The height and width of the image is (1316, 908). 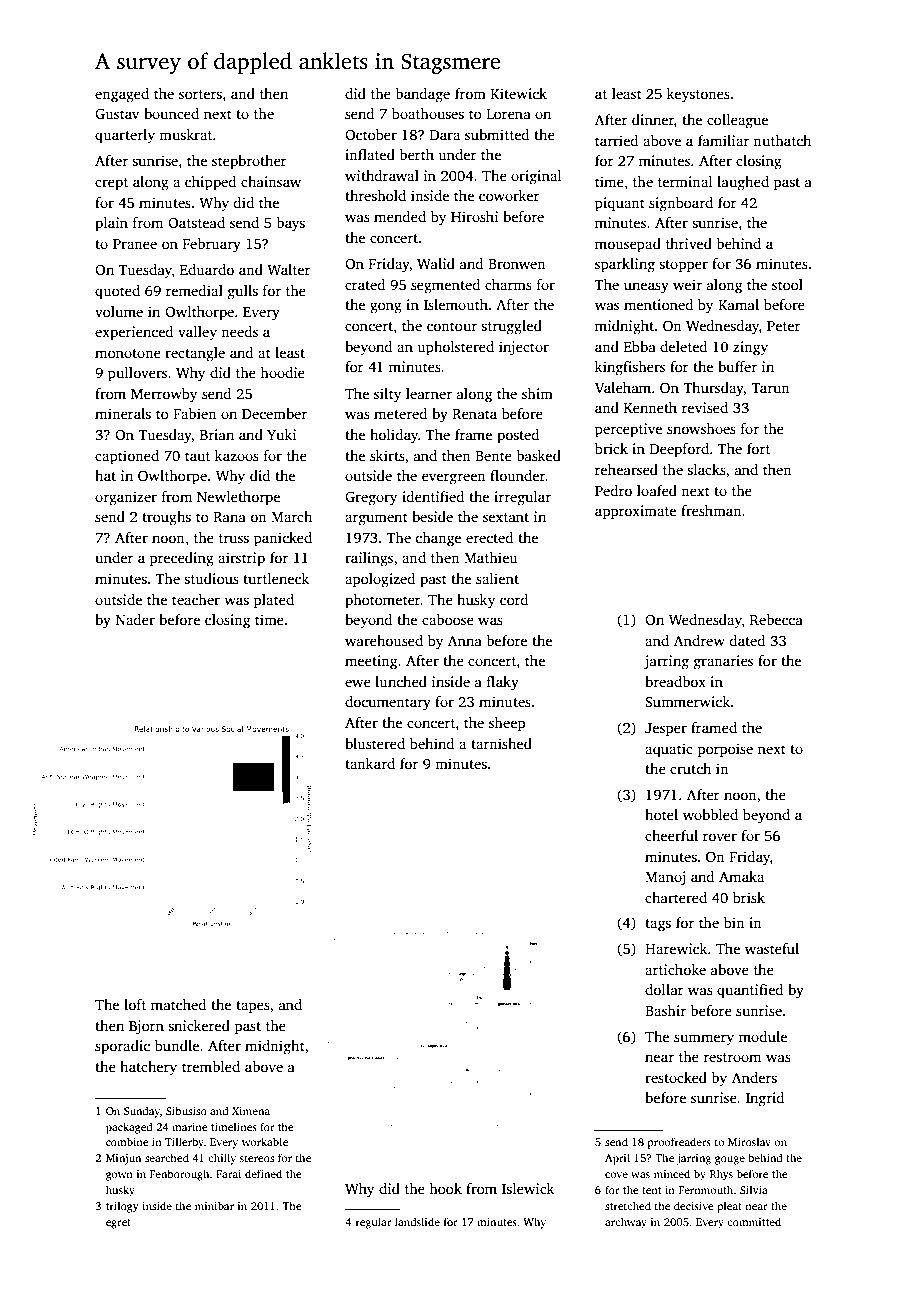 What do you see at coordinates (675, 969) in the image?
I see `artichoke` at bounding box center [675, 969].
